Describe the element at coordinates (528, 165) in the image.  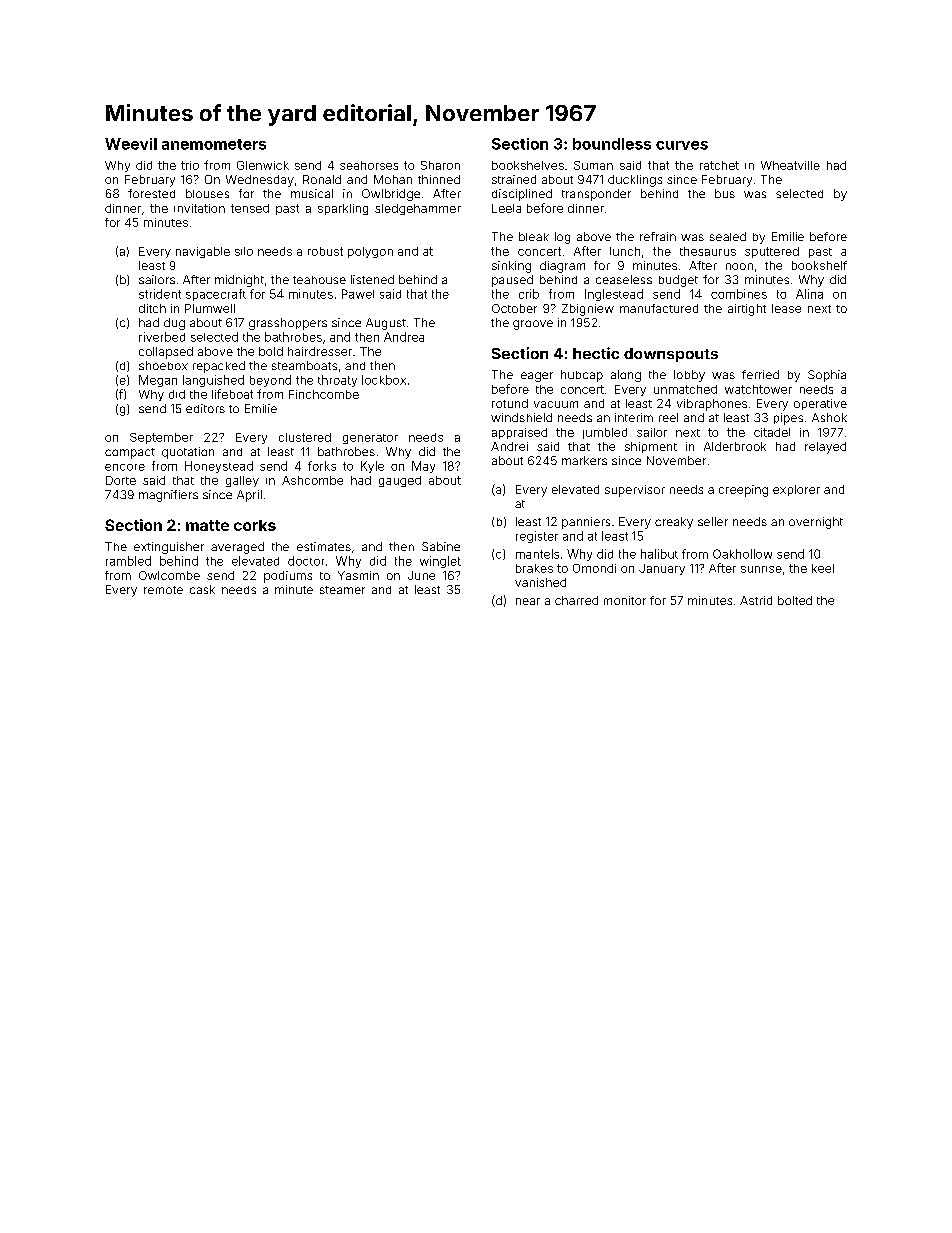
I see `bookshelves` at that location.
